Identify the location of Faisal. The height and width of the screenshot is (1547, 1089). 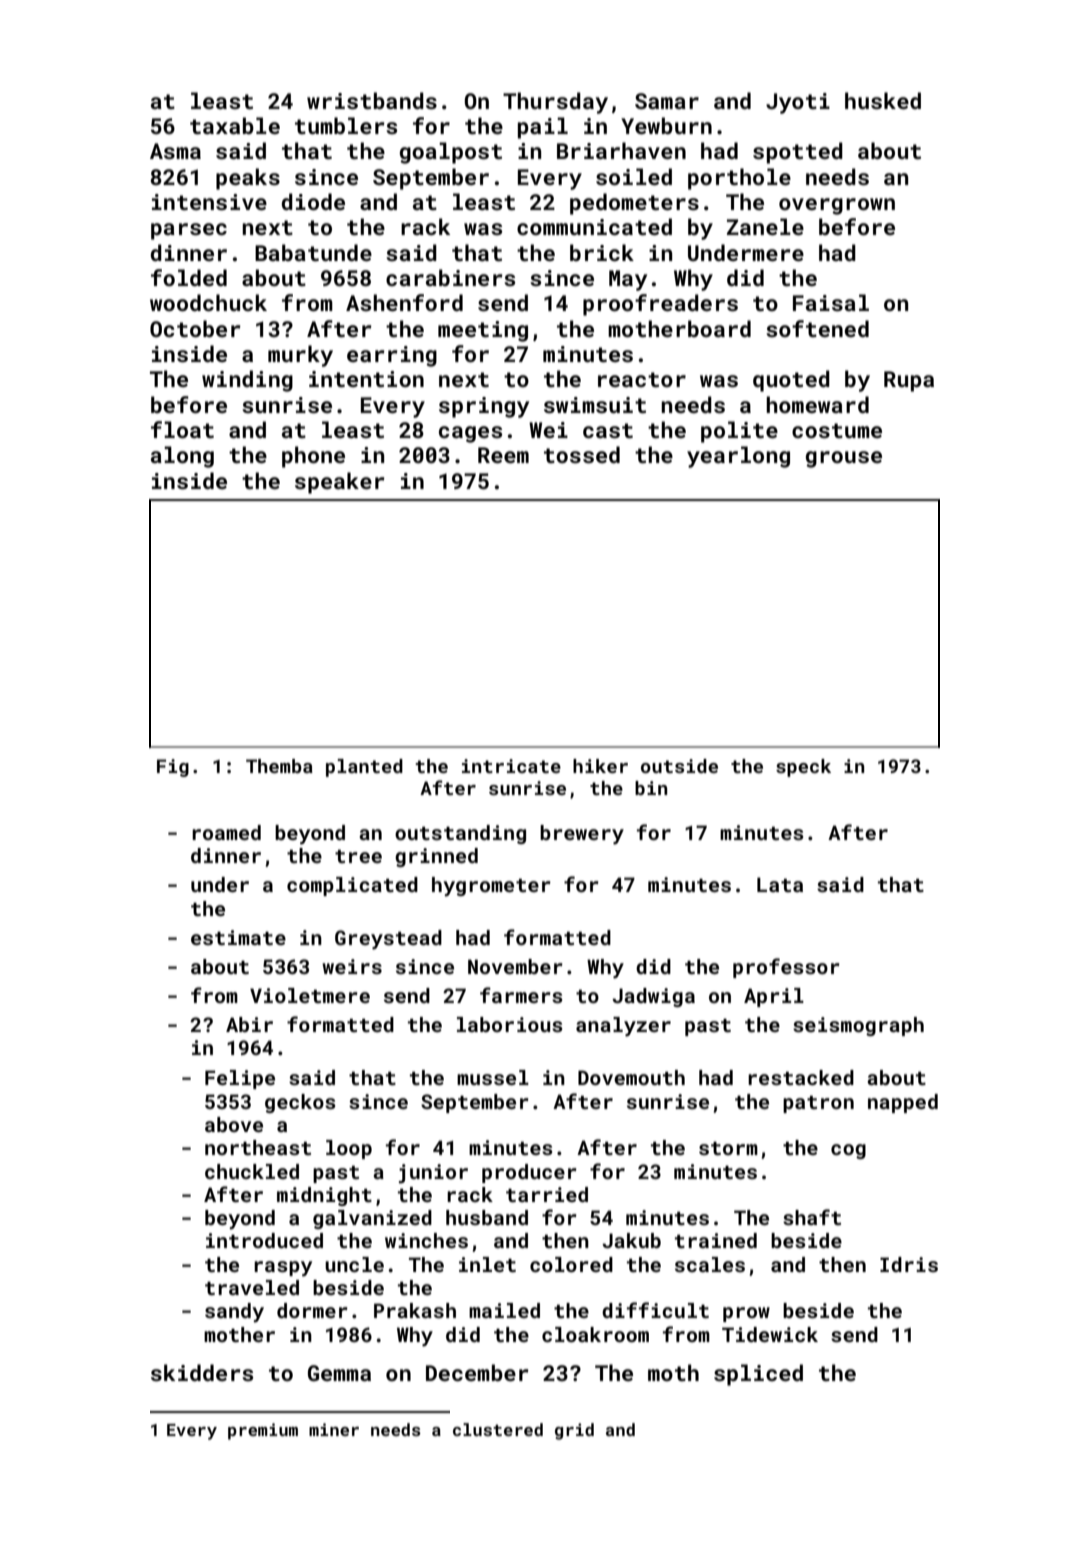
(831, 302).
